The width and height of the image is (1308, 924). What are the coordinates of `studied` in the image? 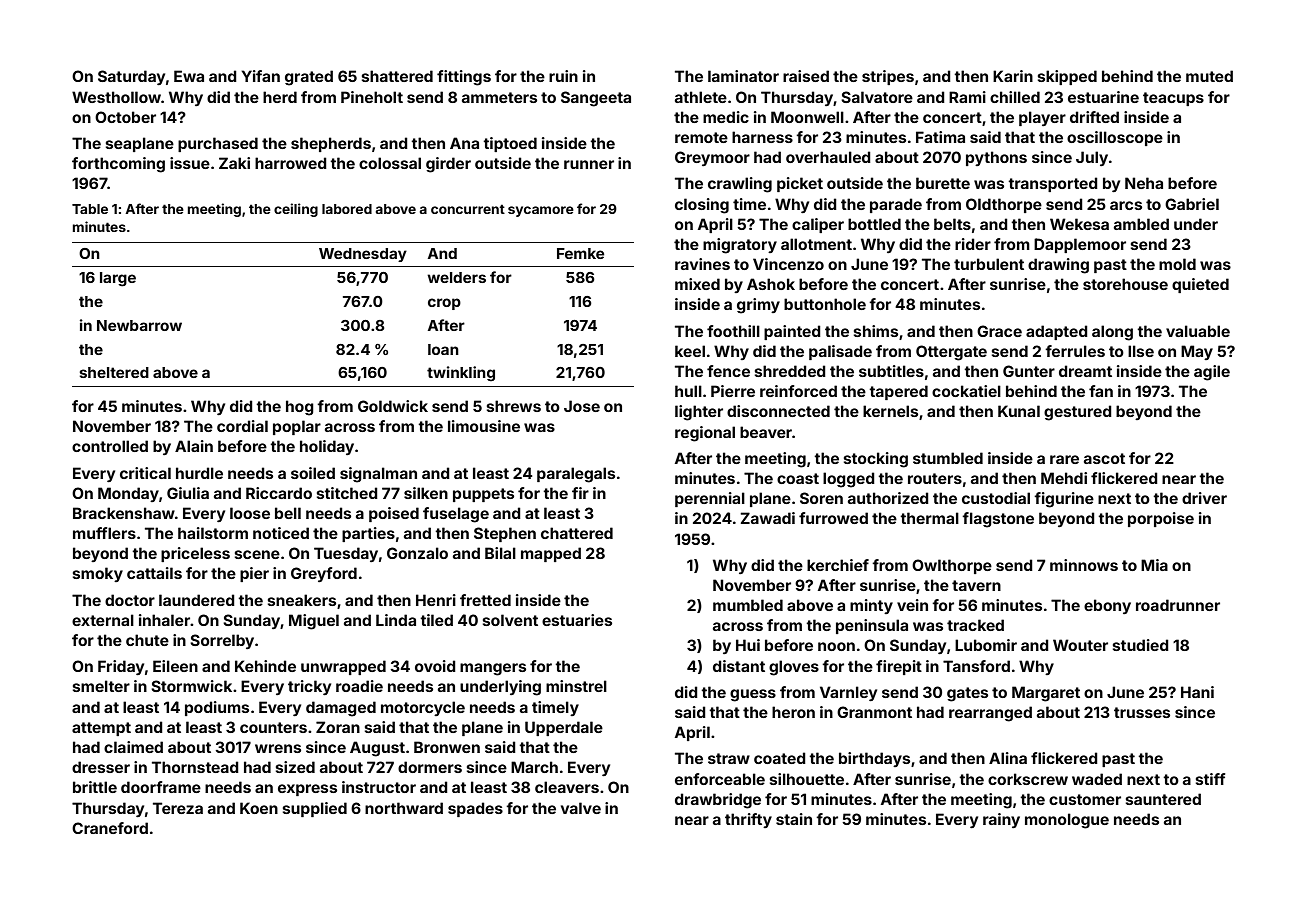 It's located at (1141, 645).
